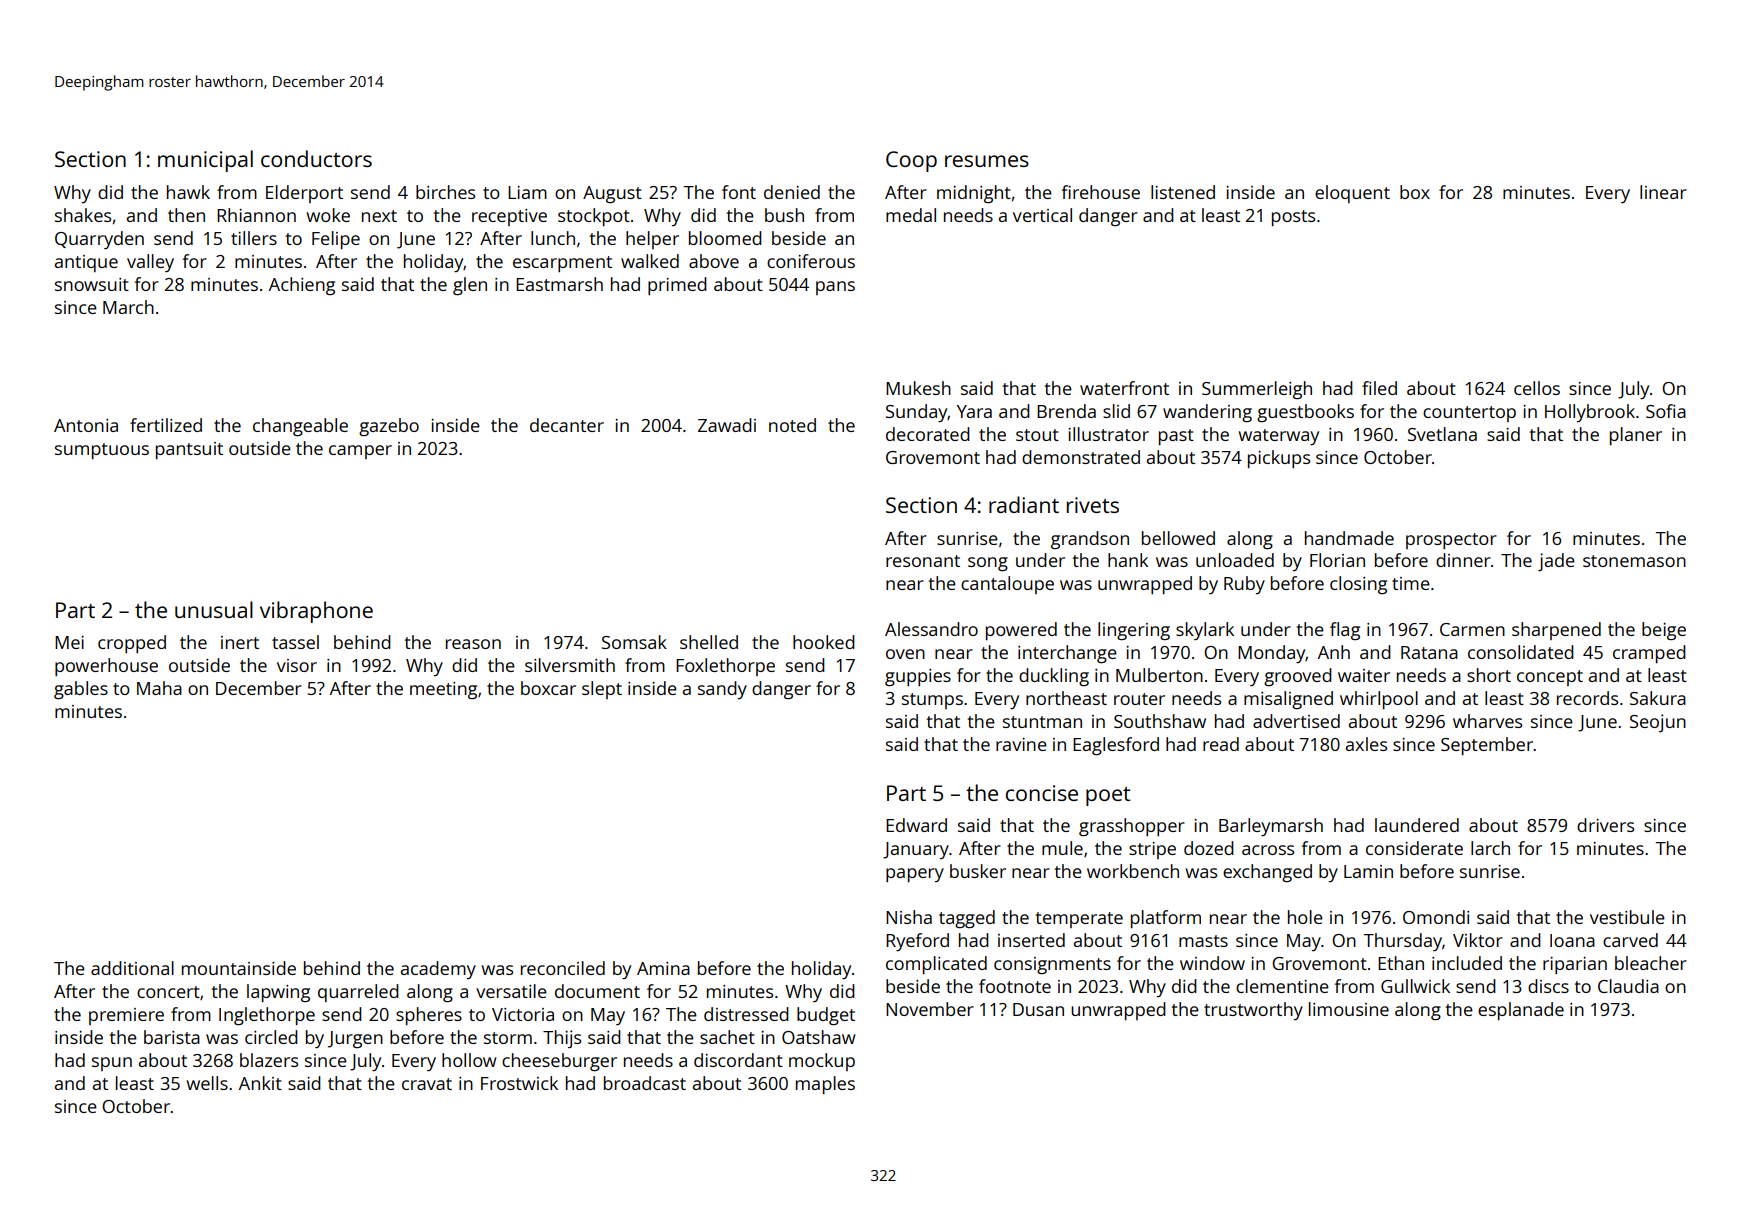 The height and width of the screenshot is (1231, 1741). I want to click on gables, so click(81, 690).
